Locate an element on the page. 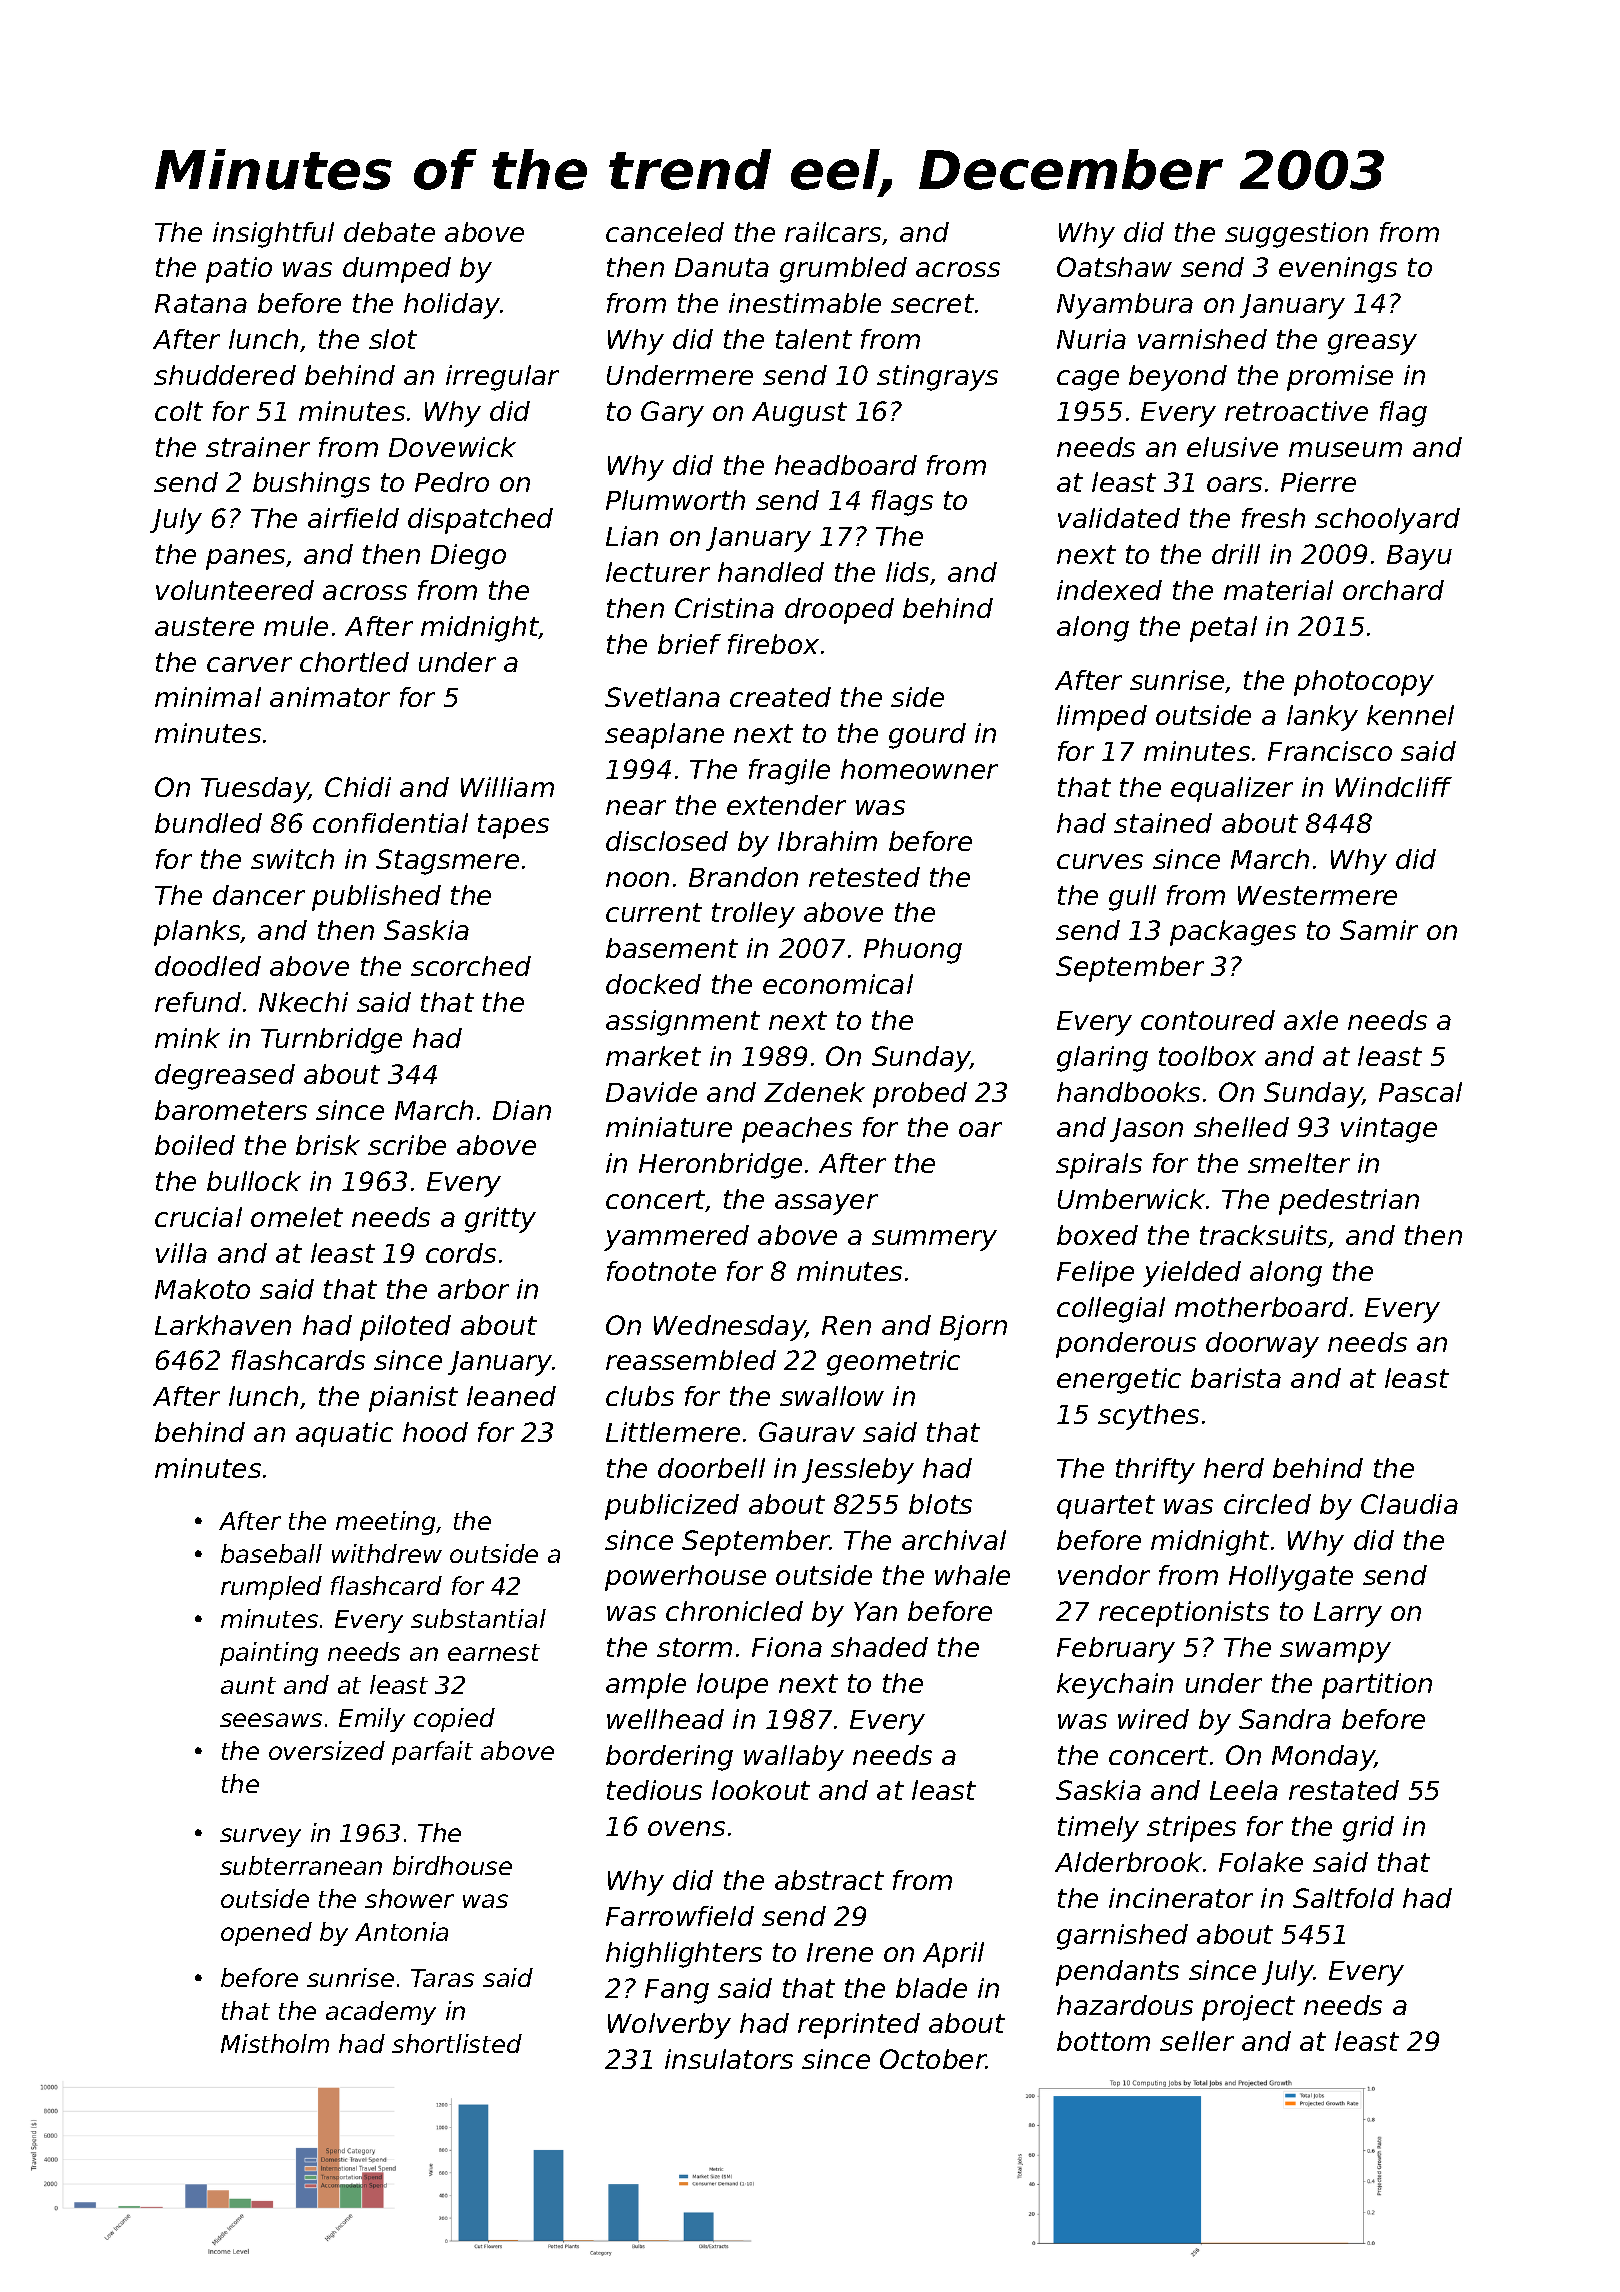  Windcliff is located at coordinates (1394, 787).
